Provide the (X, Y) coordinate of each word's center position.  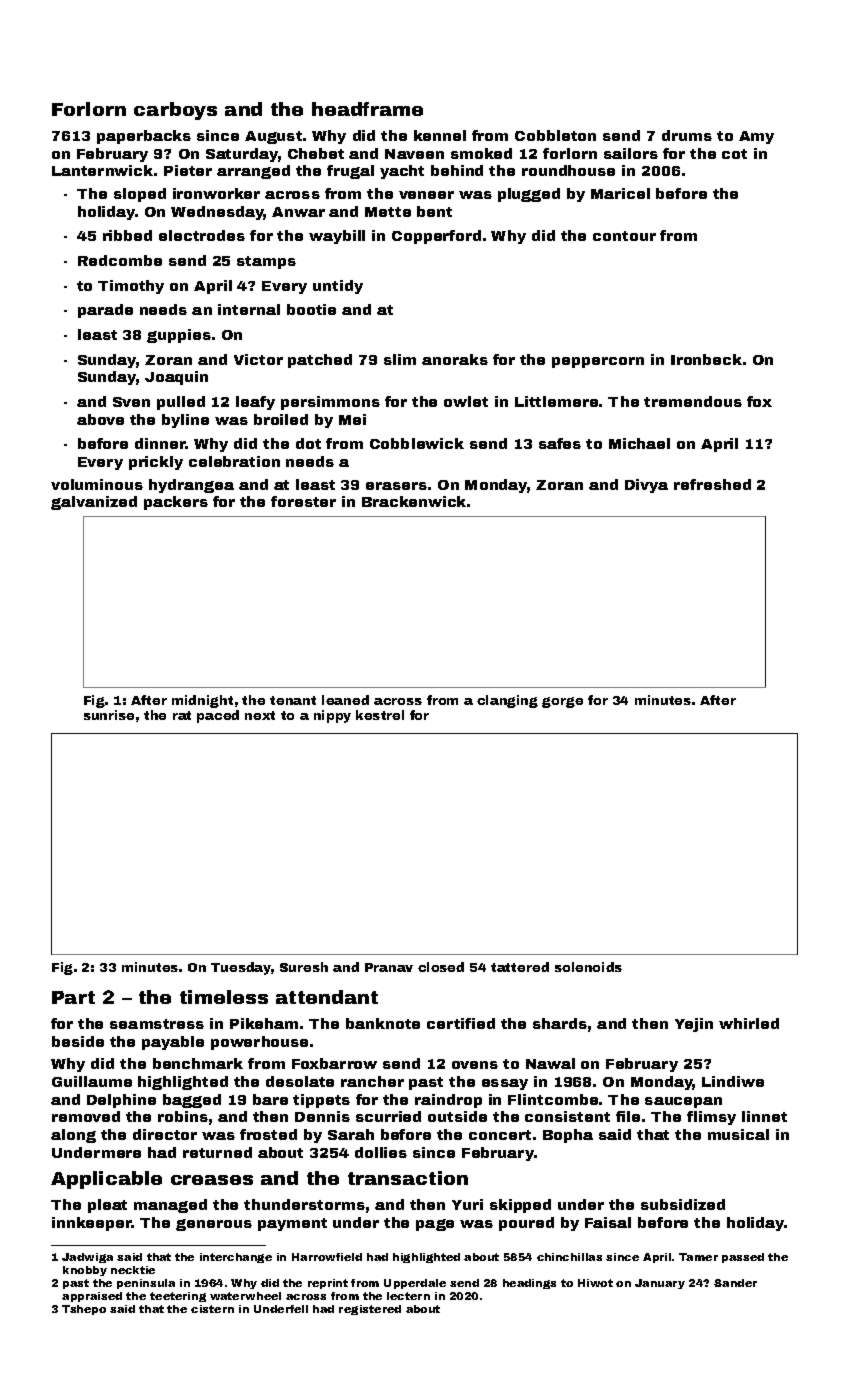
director (165, 1134)
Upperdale (415, 1284)
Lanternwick (102, 170)
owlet (466, 401)
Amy (756, 137)
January (660, 1284)
